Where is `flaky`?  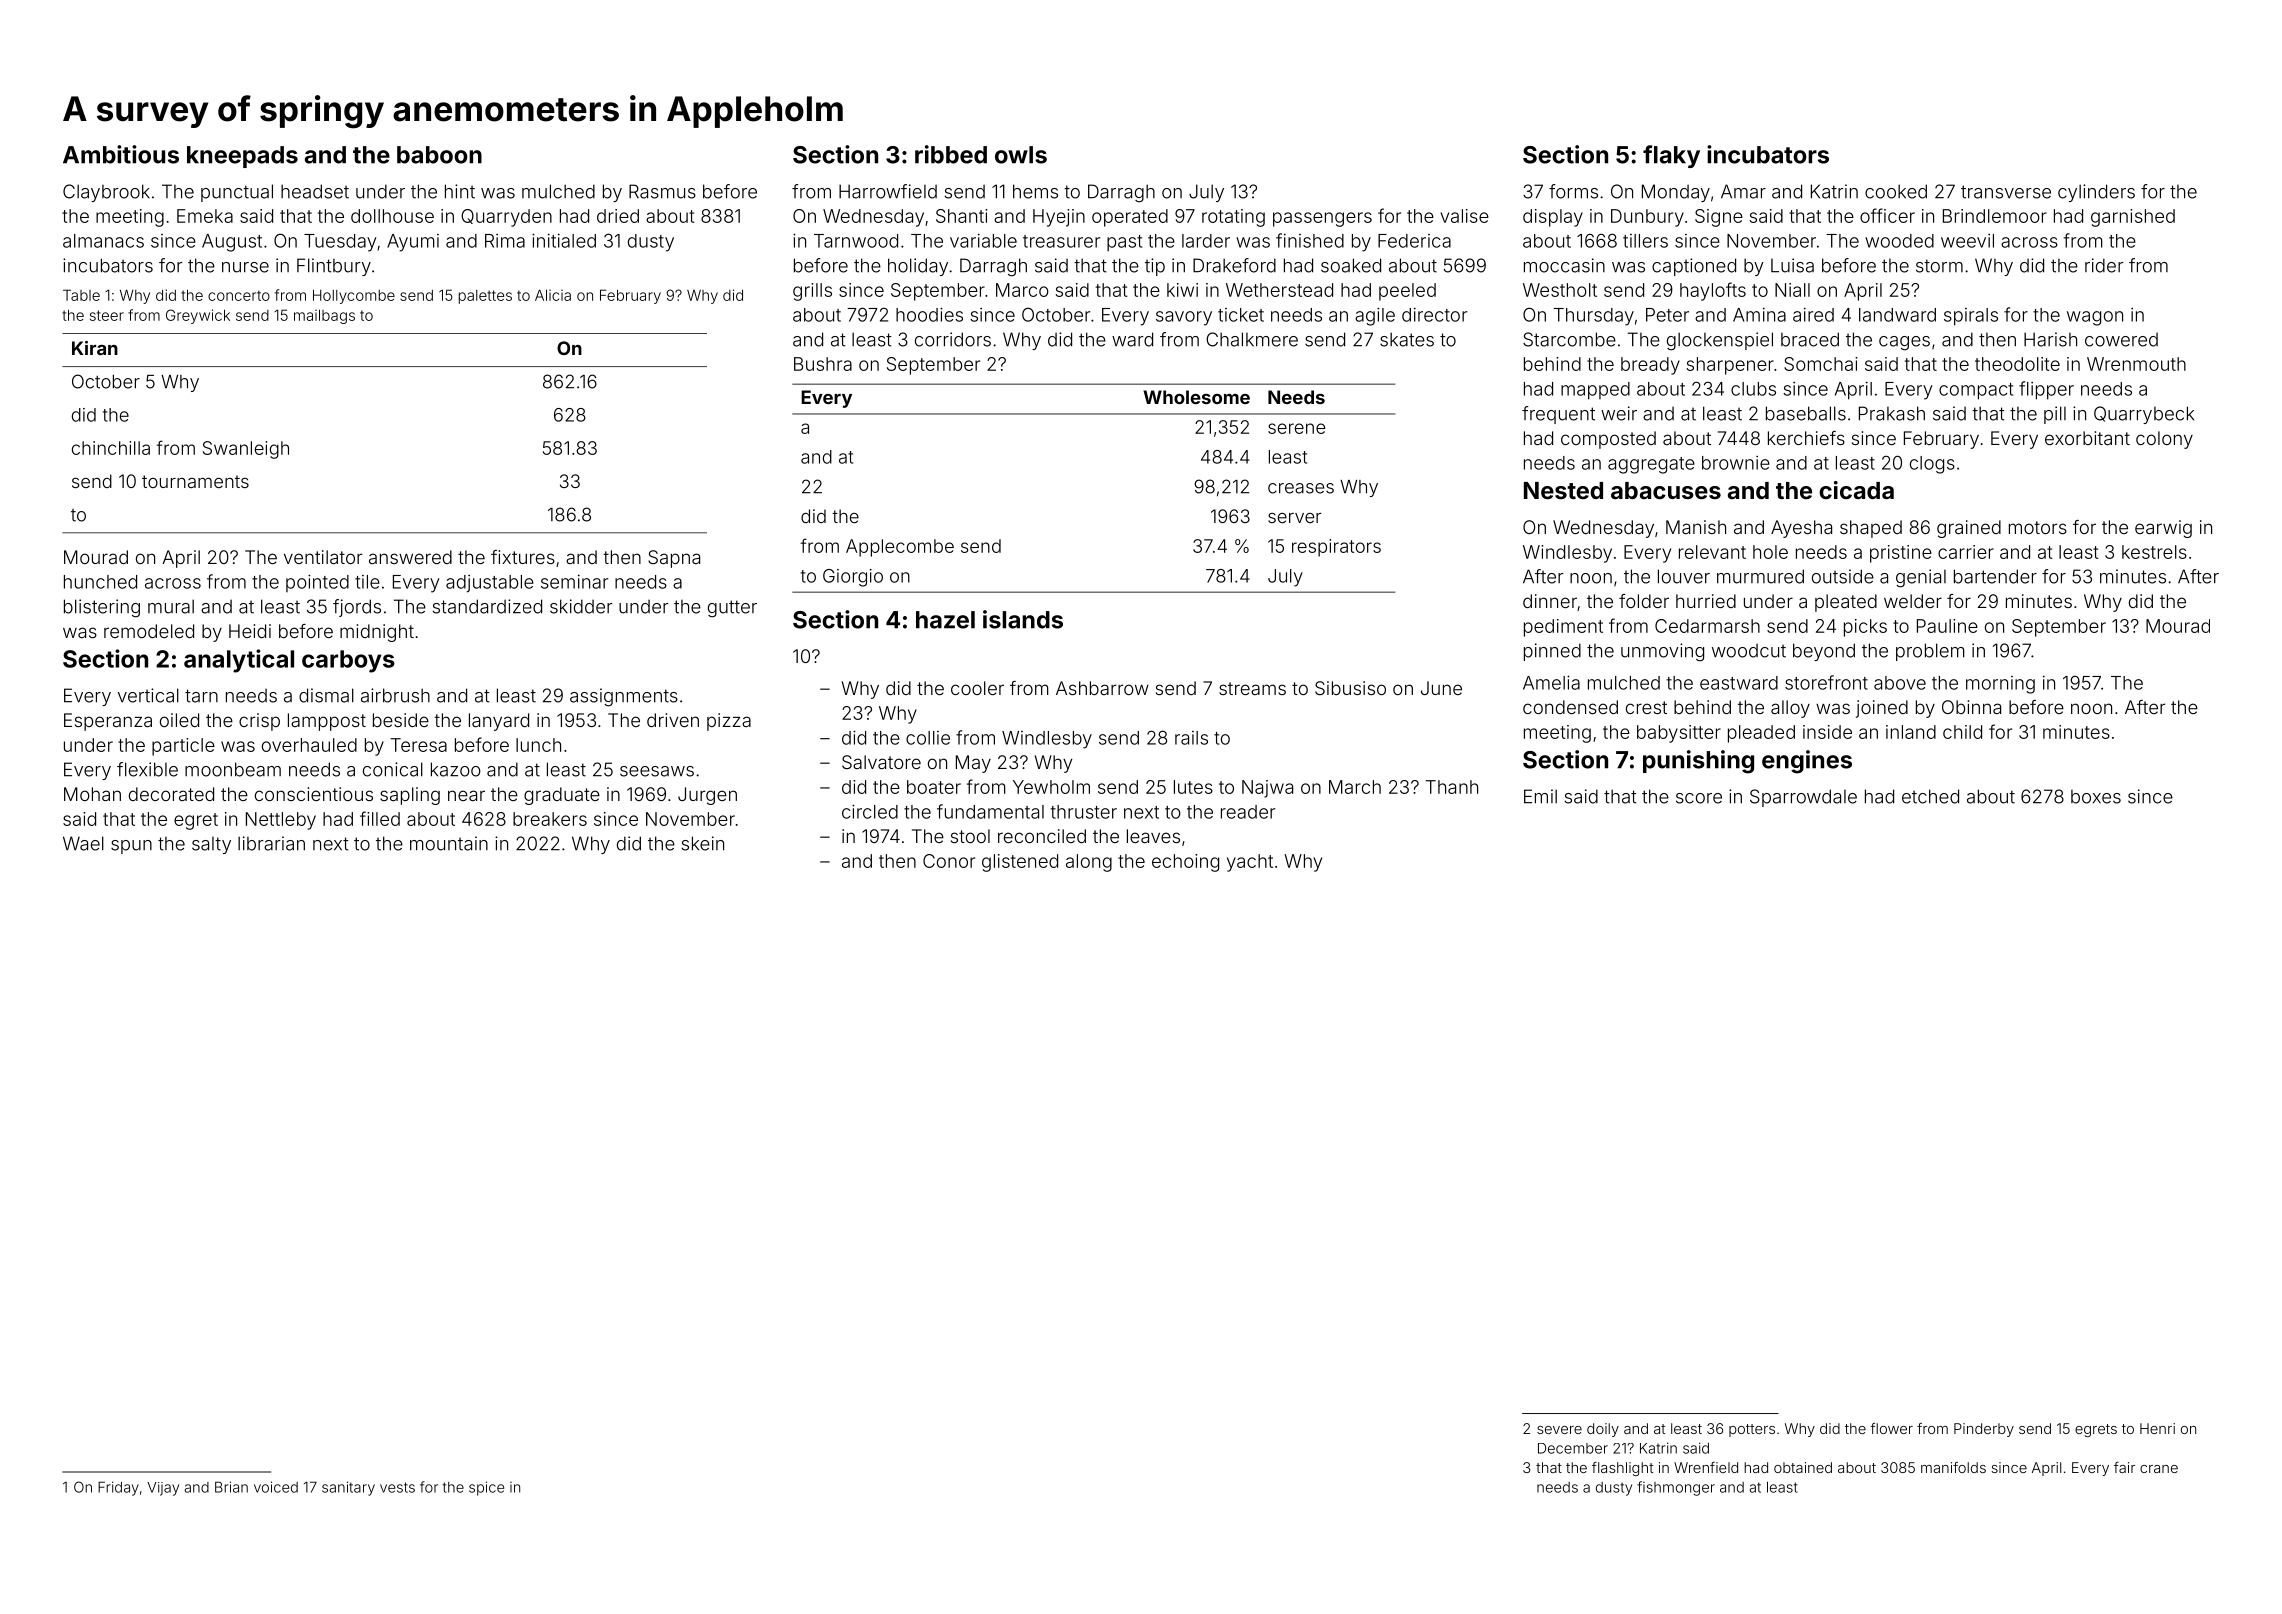 flaky is located at coordinates (1671, 156).
